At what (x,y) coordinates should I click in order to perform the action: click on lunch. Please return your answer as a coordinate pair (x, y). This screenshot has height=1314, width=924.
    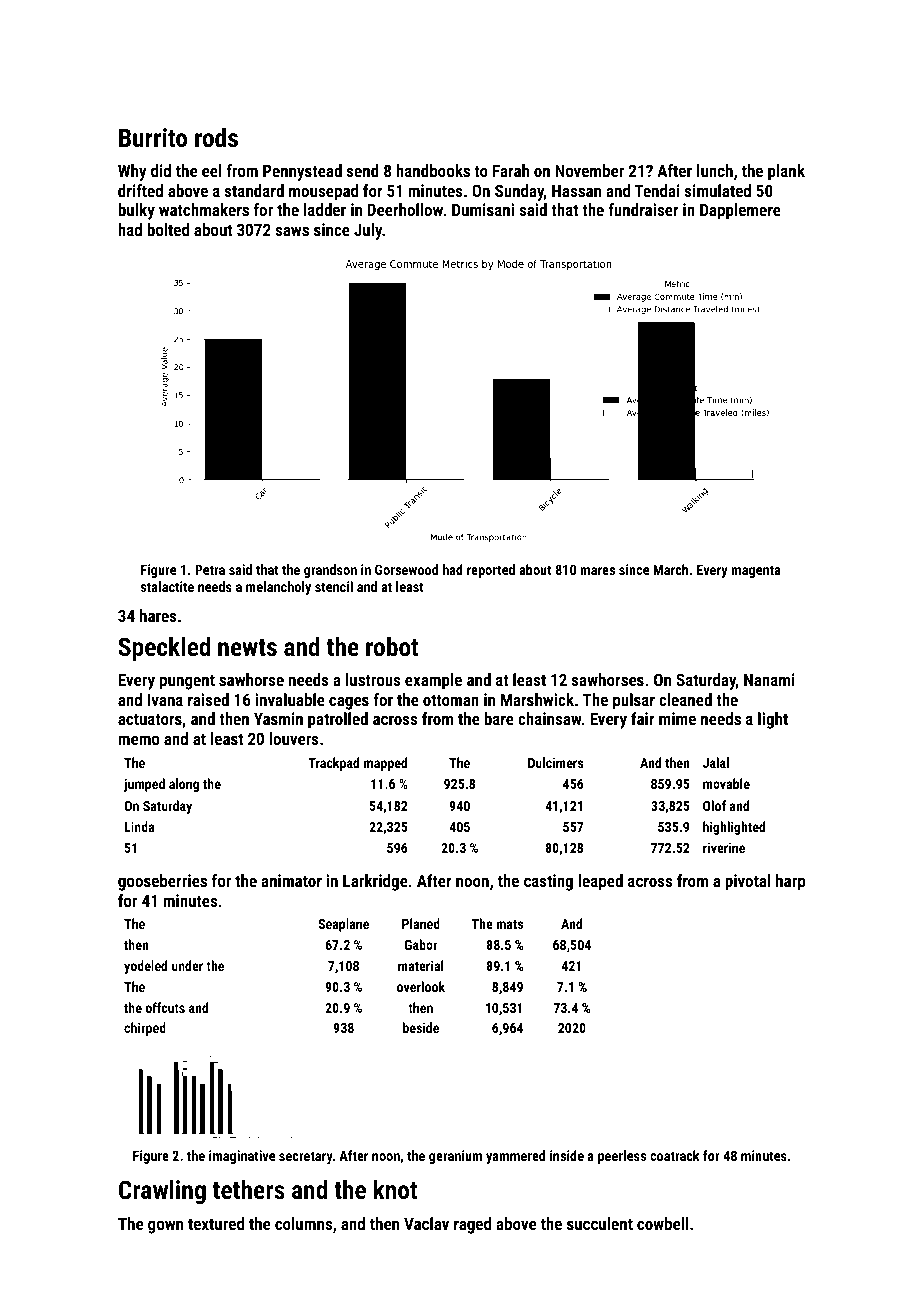
    Looking at the image, I should click on (715, 170).
